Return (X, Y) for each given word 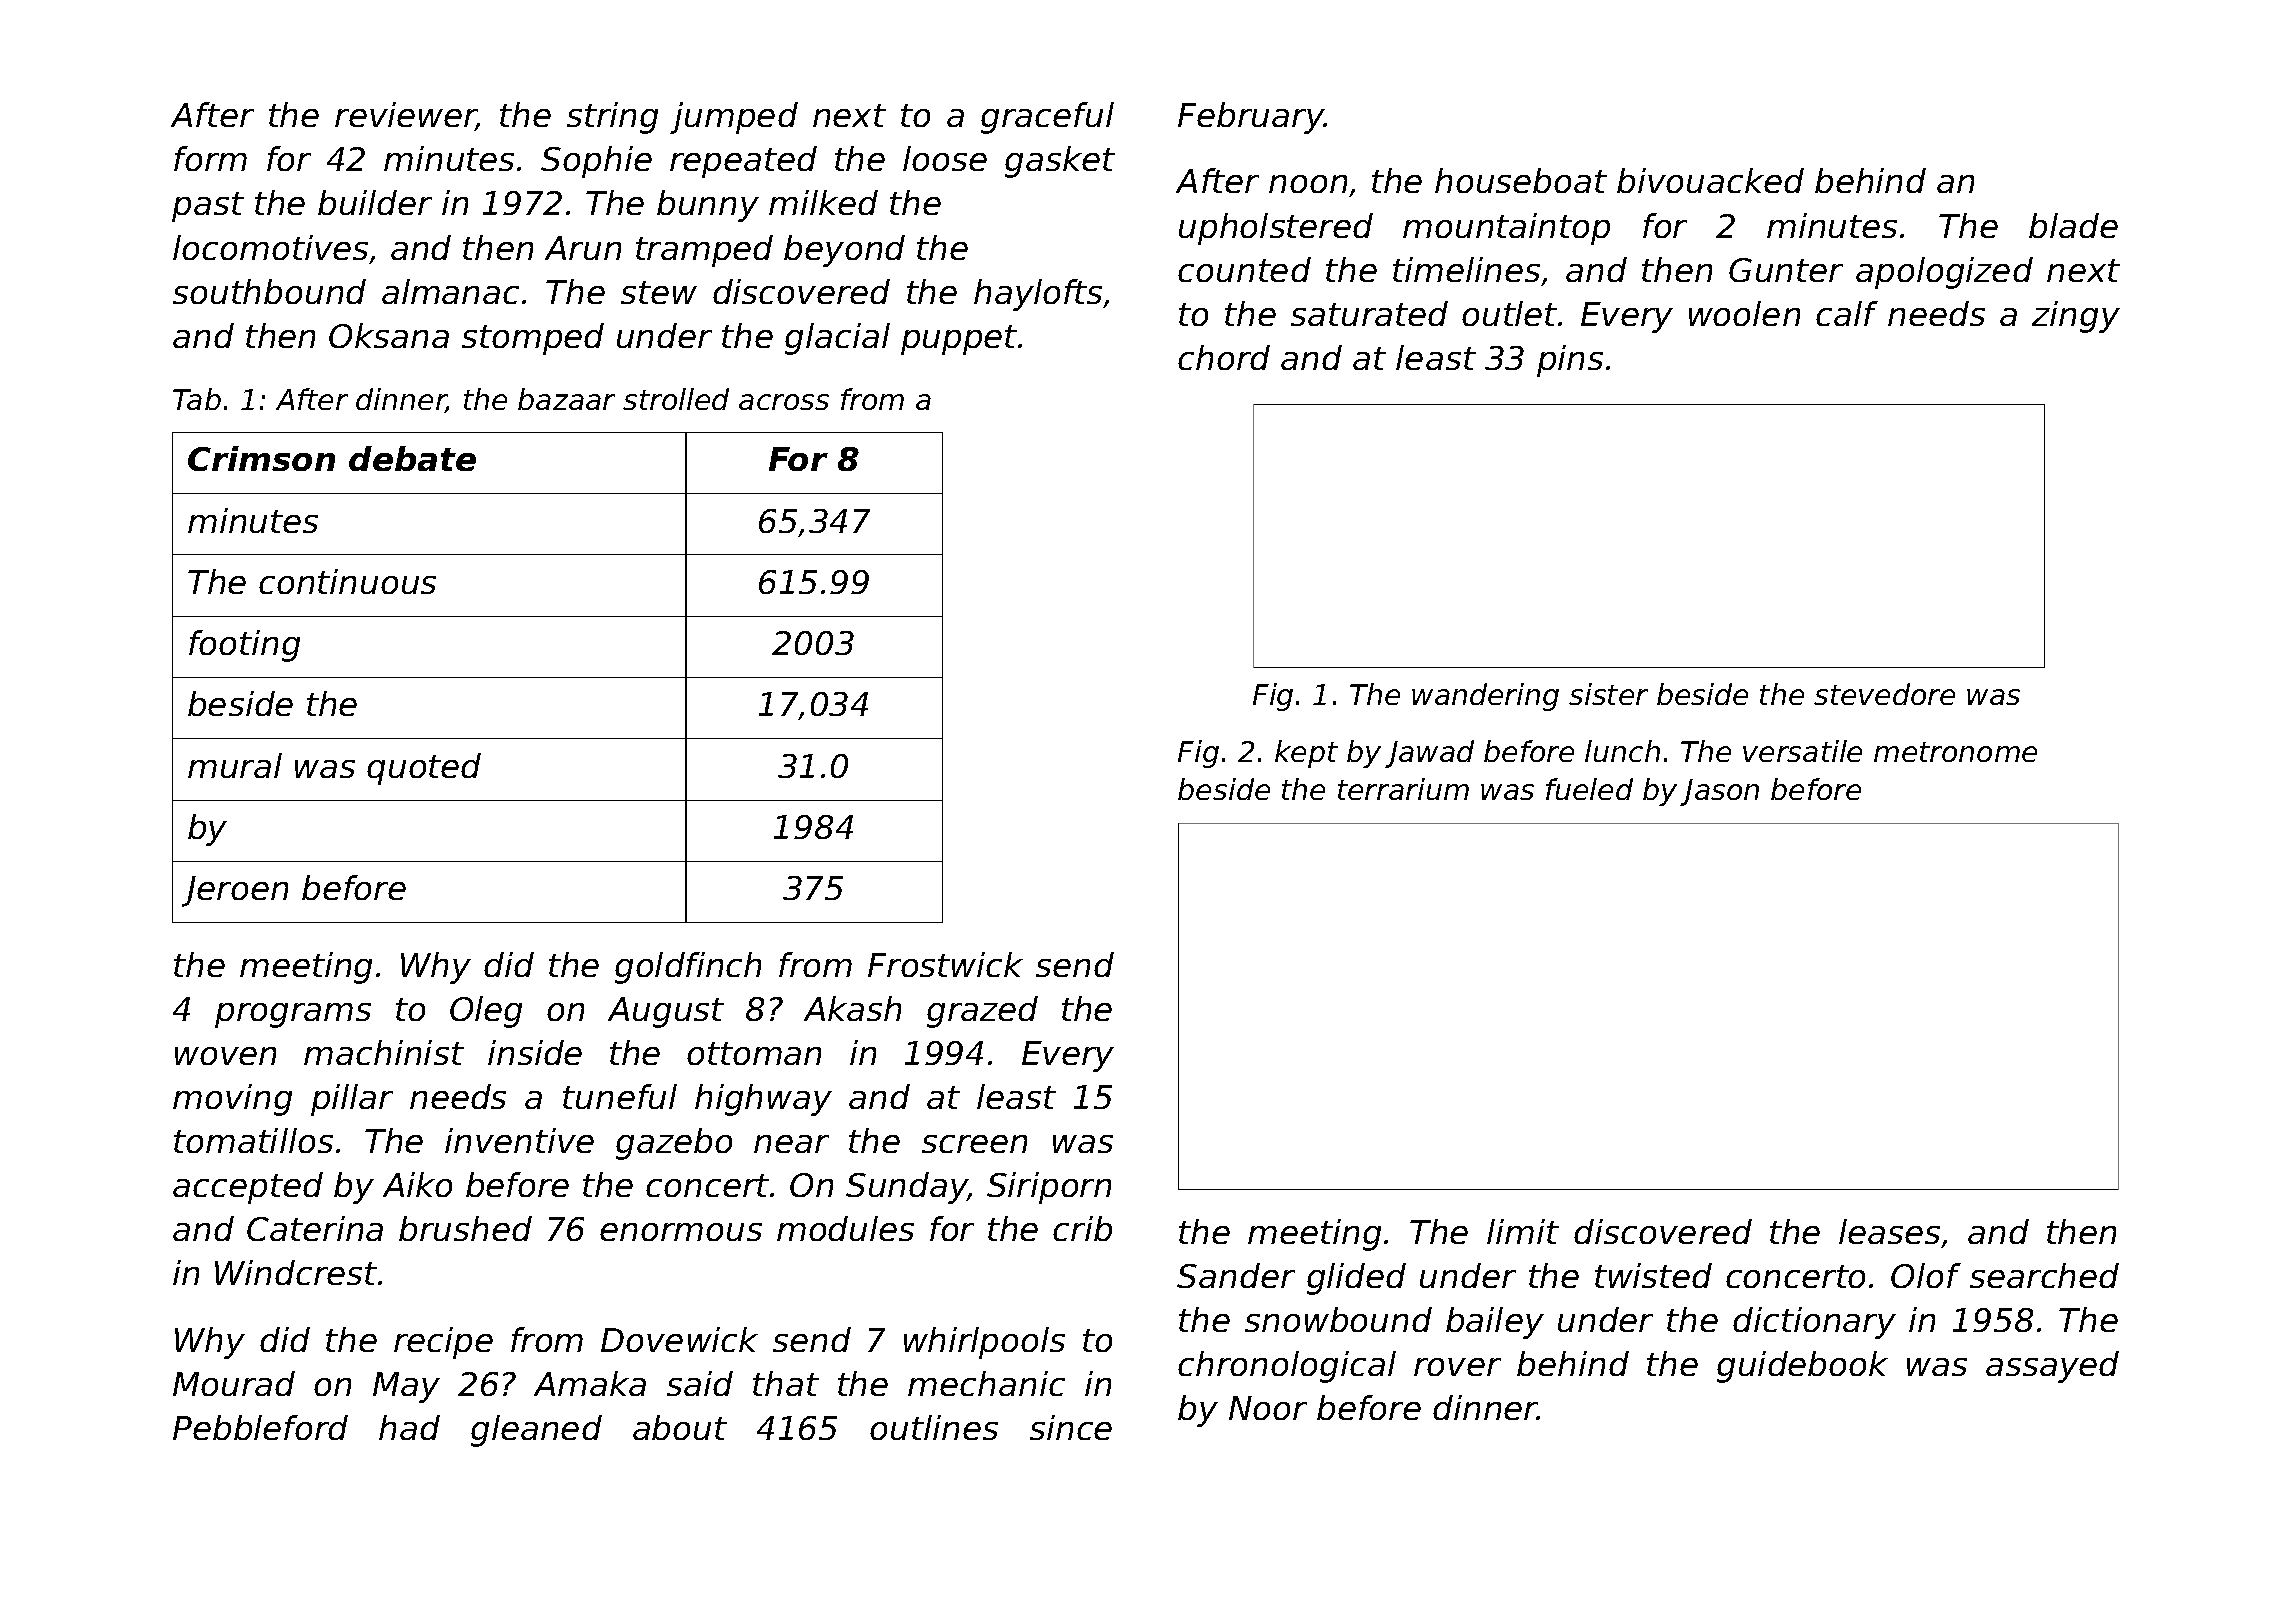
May (406, 1387)
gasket (1060, 162)
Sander (1236, 1275)
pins (1570, 361)
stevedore (1884, 694)
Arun (583, 248)
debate (412, 458)
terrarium (1403, 789)
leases (1889, 1231)
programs (293, 1015)
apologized (1944, 273)
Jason (1719, 792)
